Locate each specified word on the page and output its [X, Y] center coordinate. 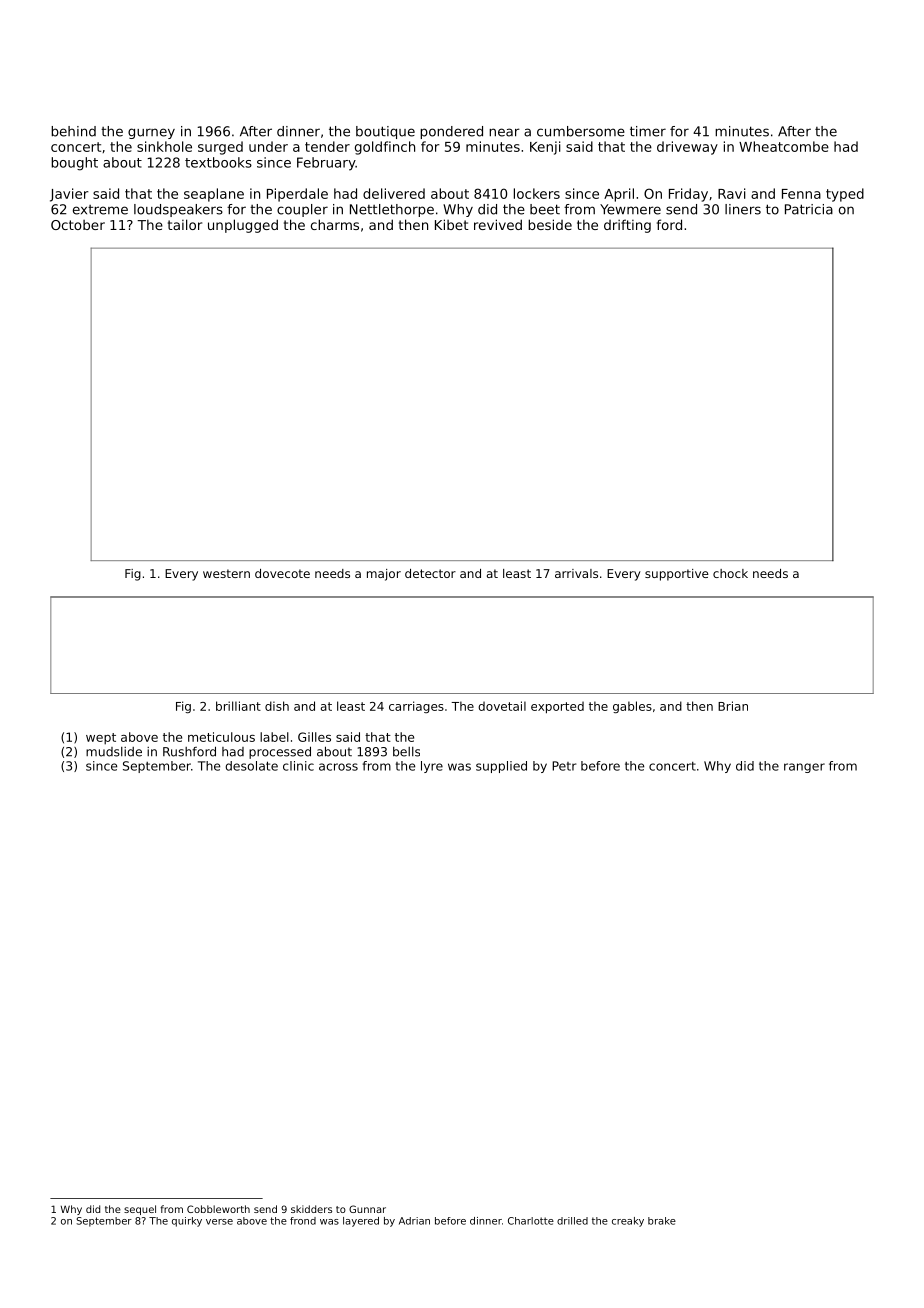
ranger [804, 768]
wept [101, 739]
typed [845, 195]
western [226, 573]
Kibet [452, 224]
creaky [628, 1222]
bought [74, 164]
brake [662, 1221]
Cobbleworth [218, 1209]
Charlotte [531, 1221]
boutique [385, 132]
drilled [572, 1221]
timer [648, 131]
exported [557, 707]
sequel [140, 1210]
